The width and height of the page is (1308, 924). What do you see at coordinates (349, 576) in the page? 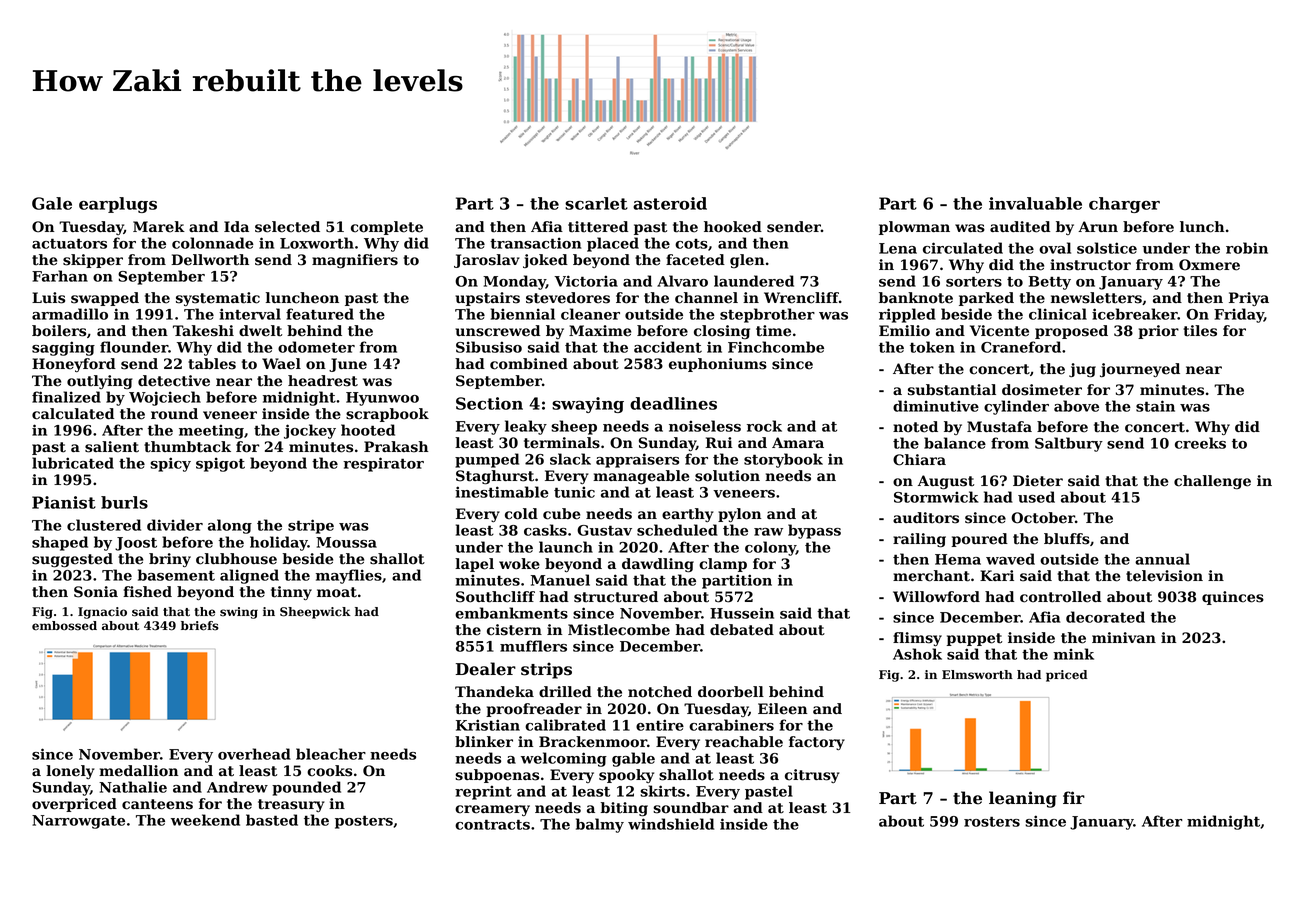
I see `mayflies` at bounding box center [349, 576].
